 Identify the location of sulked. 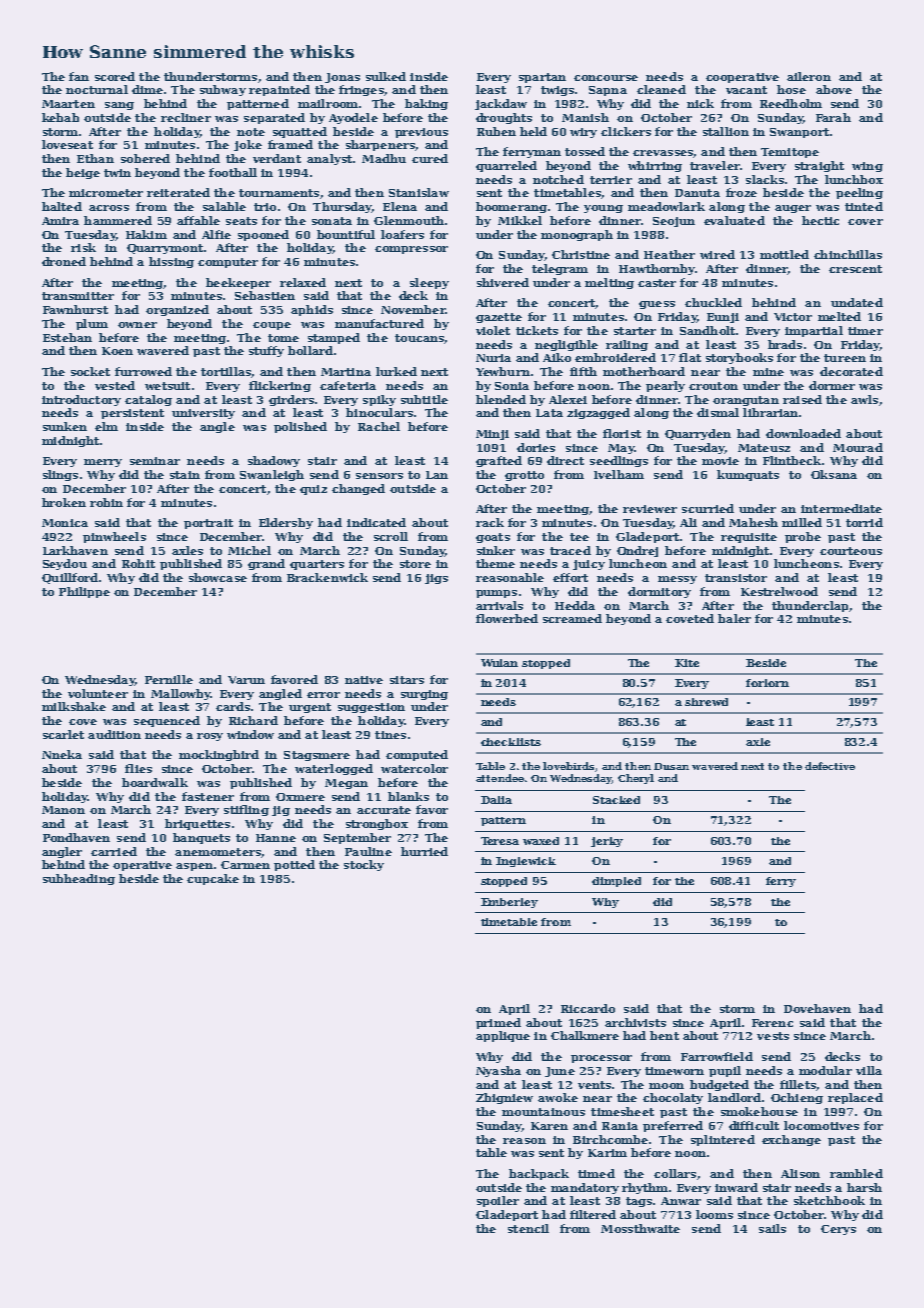
(386, 76).
